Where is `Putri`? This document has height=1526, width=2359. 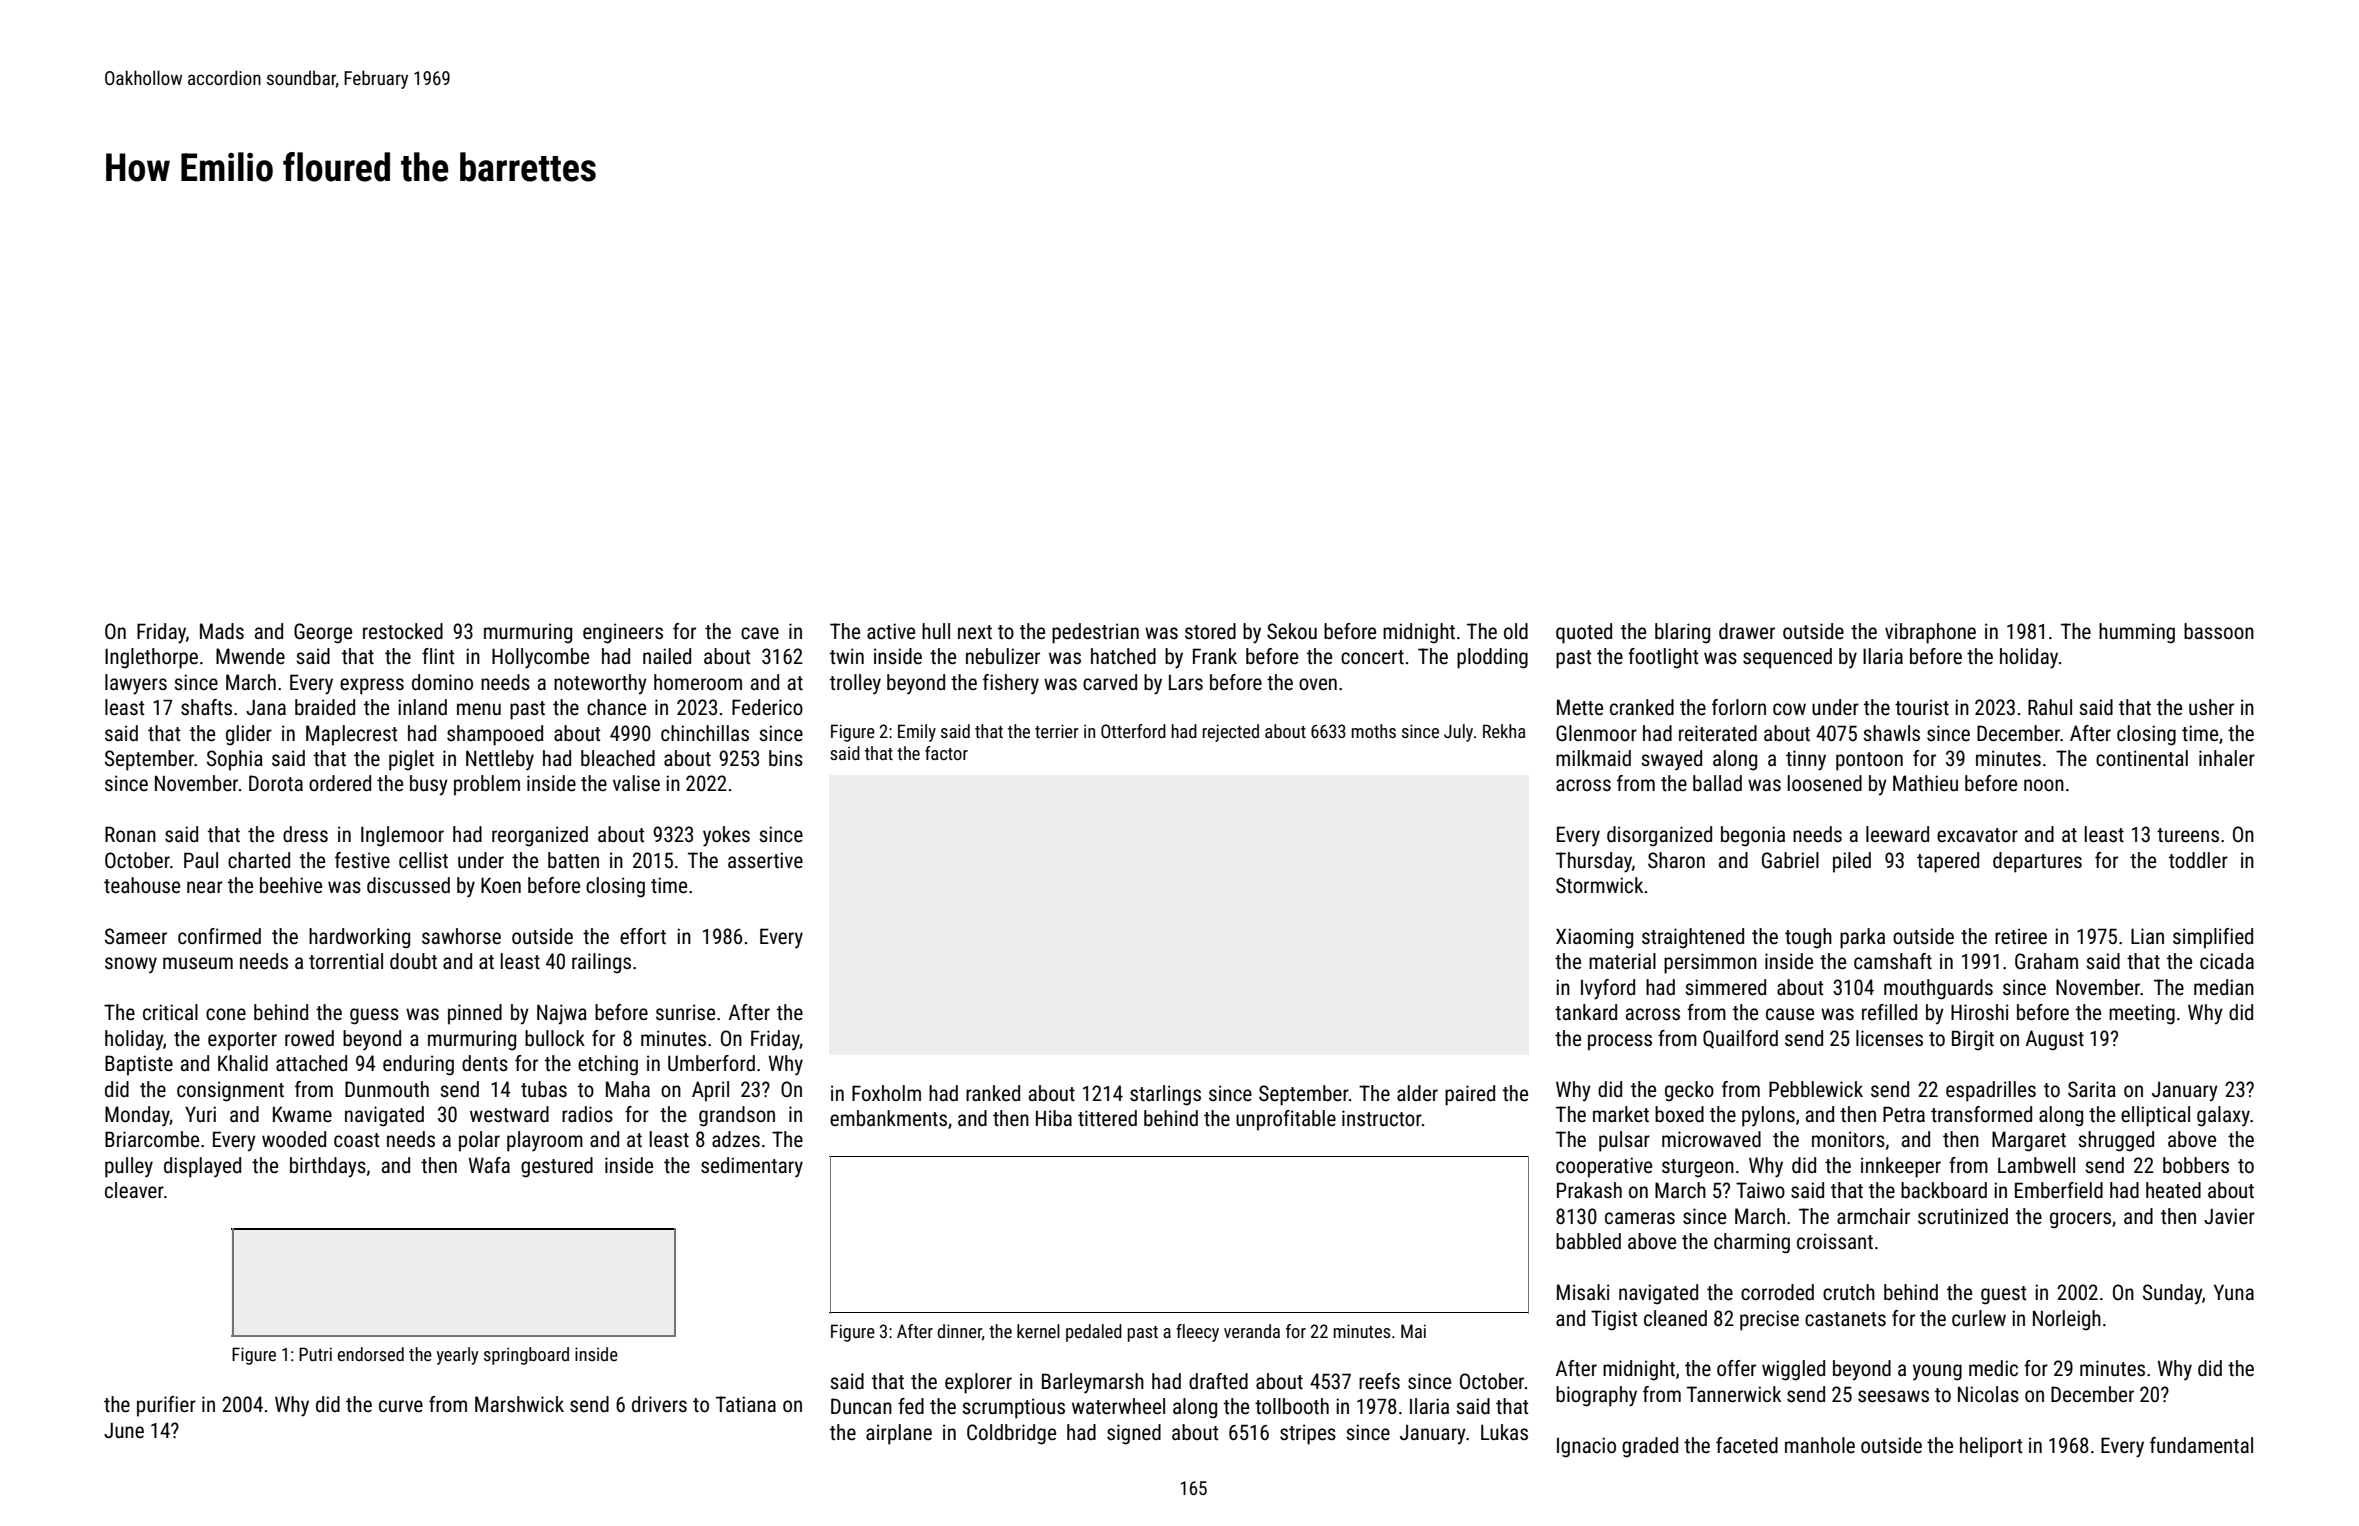
Putri is located at coordinates (315, 1354).
